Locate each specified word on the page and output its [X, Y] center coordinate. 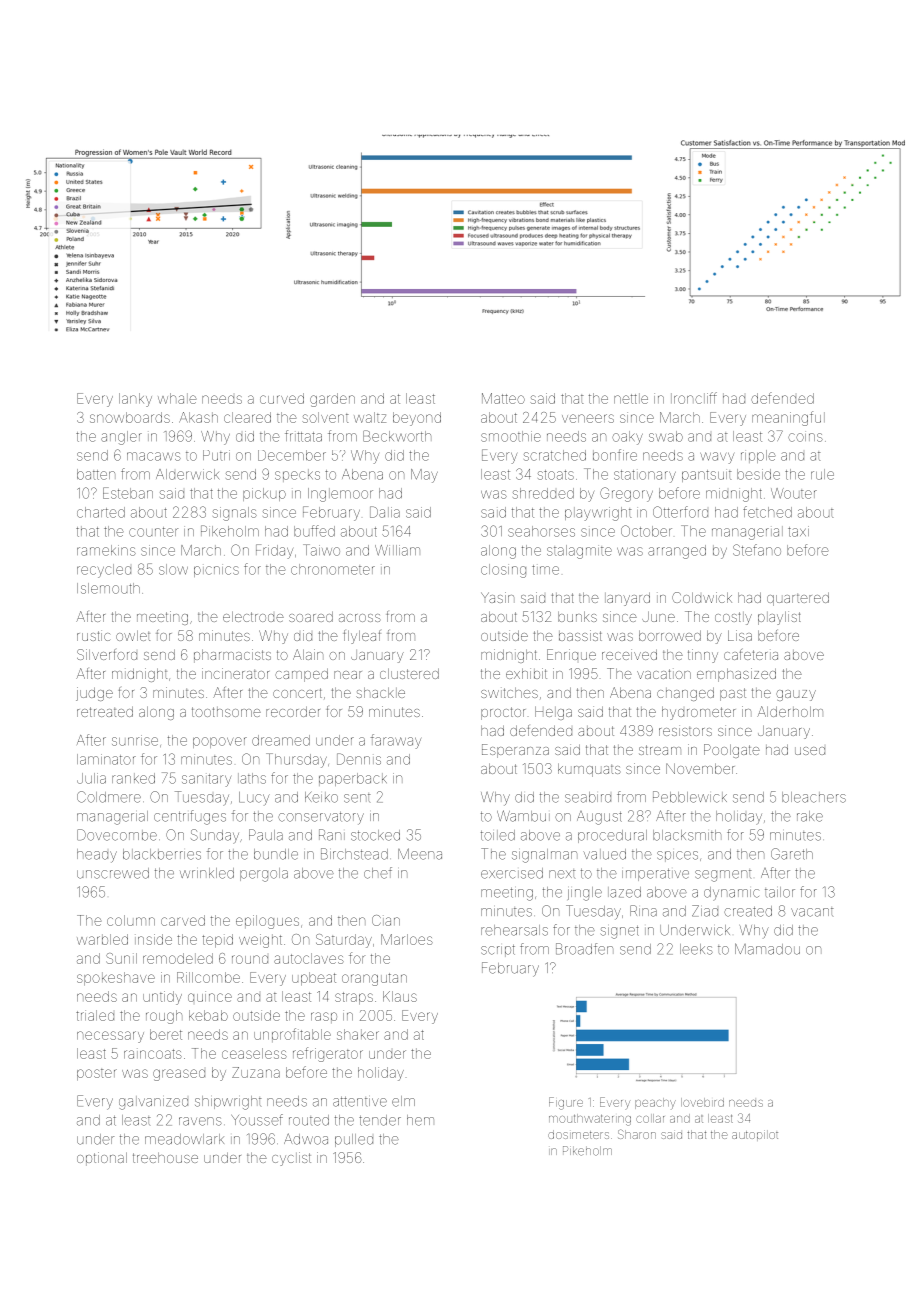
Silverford [107, 654]
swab [666, 436]
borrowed [670, 635]
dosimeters [578, 1134]
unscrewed [113, 873]
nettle [631, 398]
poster [97, 1075]
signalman [544, 856]
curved [282, 398]
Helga [553, 713]
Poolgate [732, 751]
